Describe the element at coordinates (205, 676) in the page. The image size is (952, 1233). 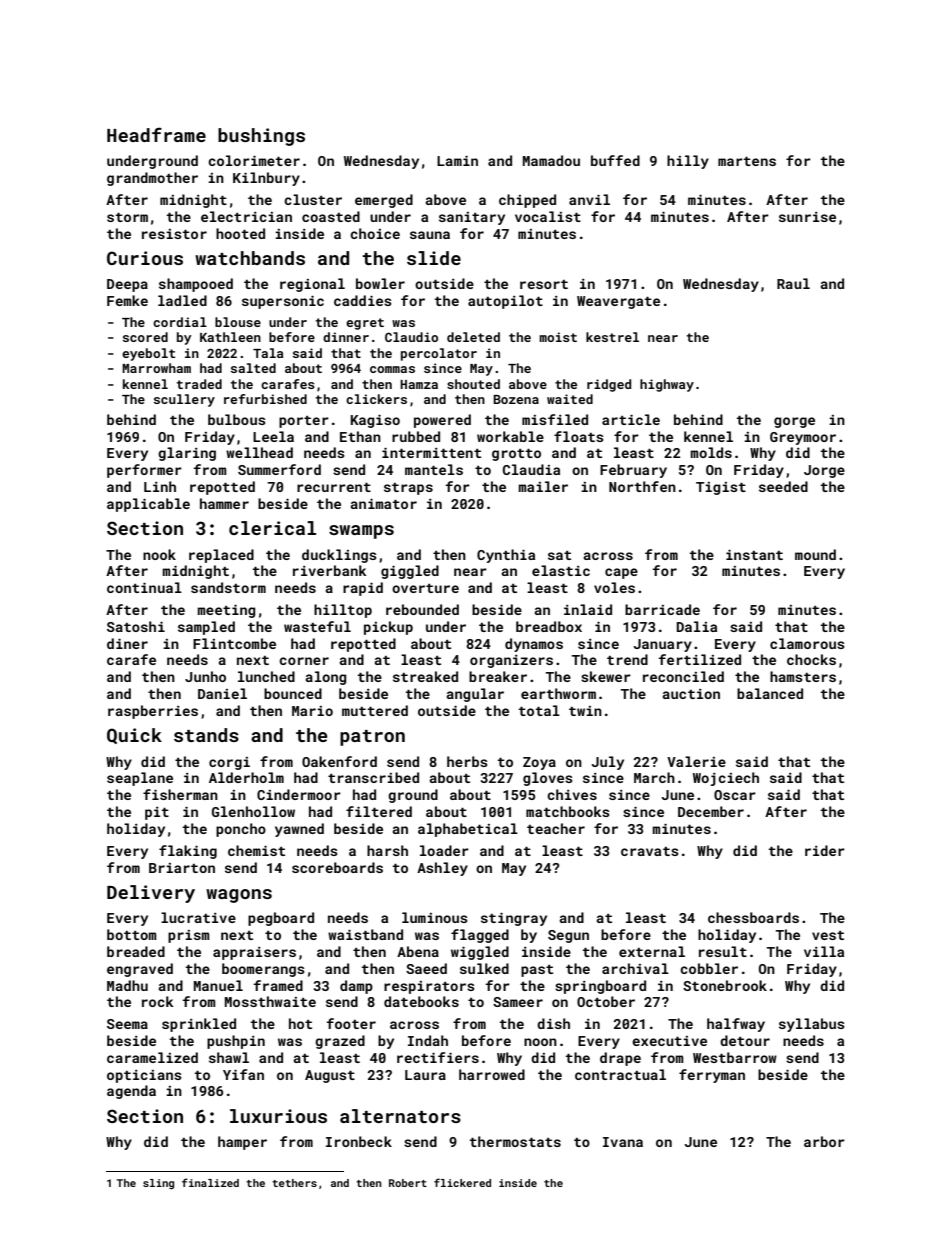
I see `Junho` at that location.
